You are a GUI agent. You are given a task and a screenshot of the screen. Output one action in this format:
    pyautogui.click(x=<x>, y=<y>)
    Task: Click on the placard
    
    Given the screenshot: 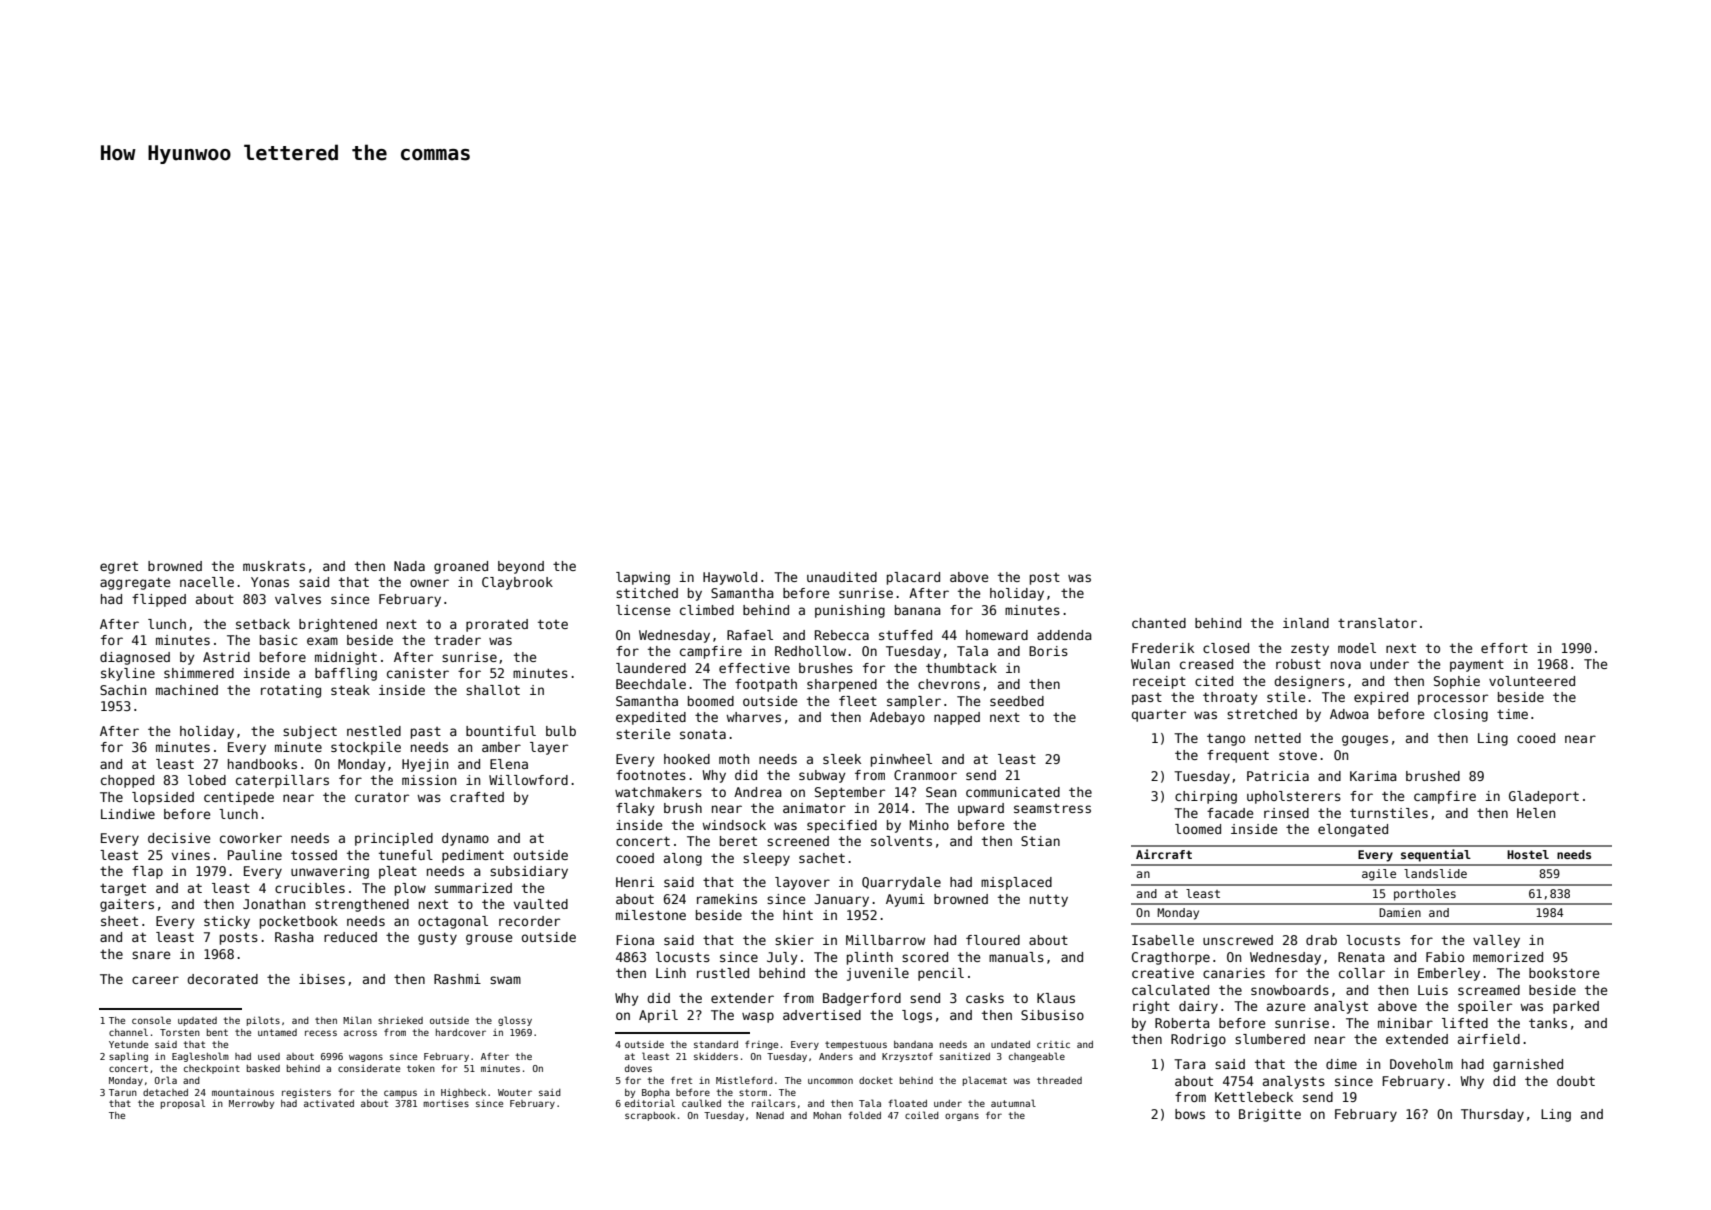 What is the action you would take?
    pyautogui.click(x=913, y=578)
